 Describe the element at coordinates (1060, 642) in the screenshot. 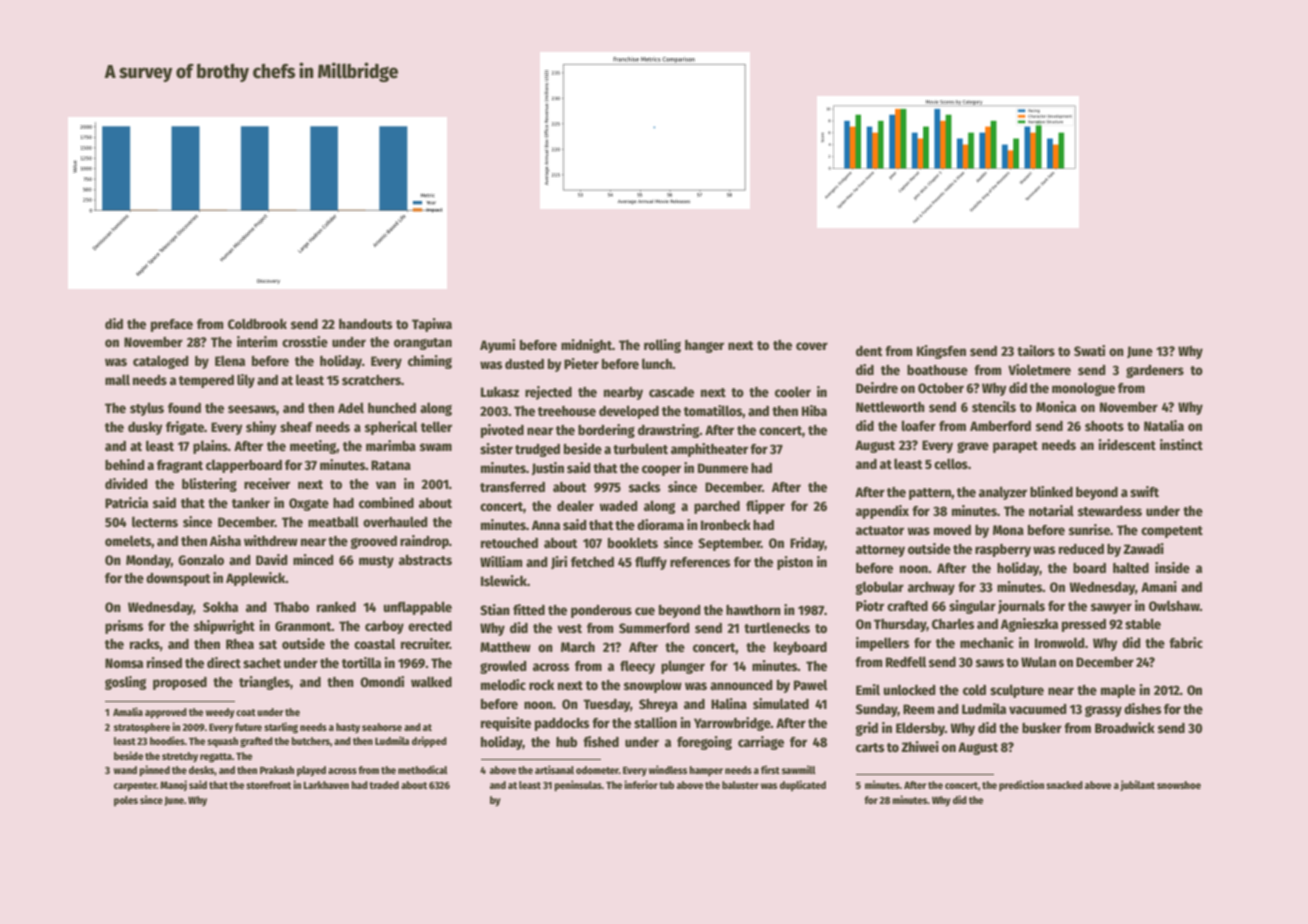

I see `Ironwold` at that location.
